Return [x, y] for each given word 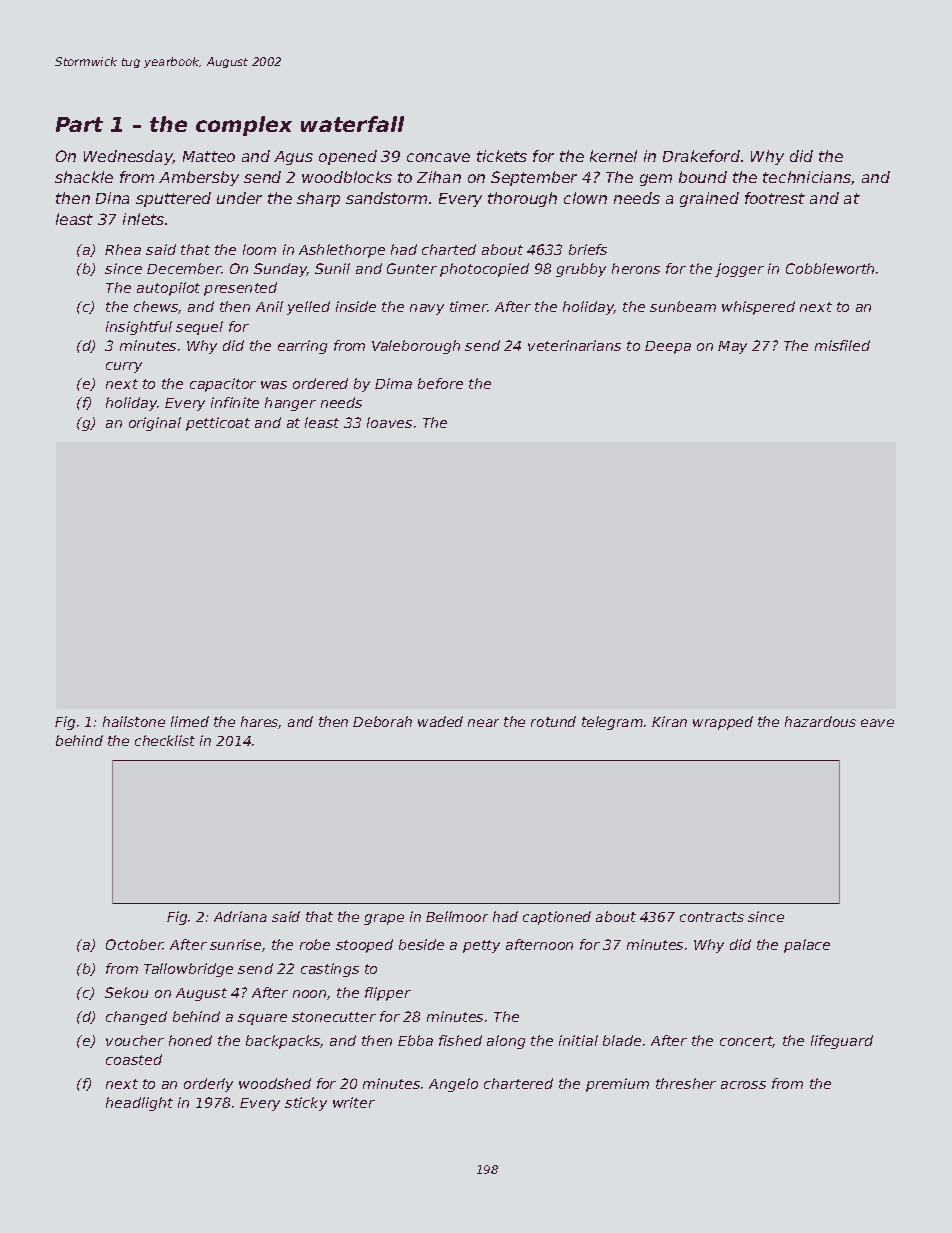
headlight [139, 1104]
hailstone [134, 721]
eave [877, 723]
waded [440, 721]
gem [656, 180]
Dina [112, 198]
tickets [502, 156]
